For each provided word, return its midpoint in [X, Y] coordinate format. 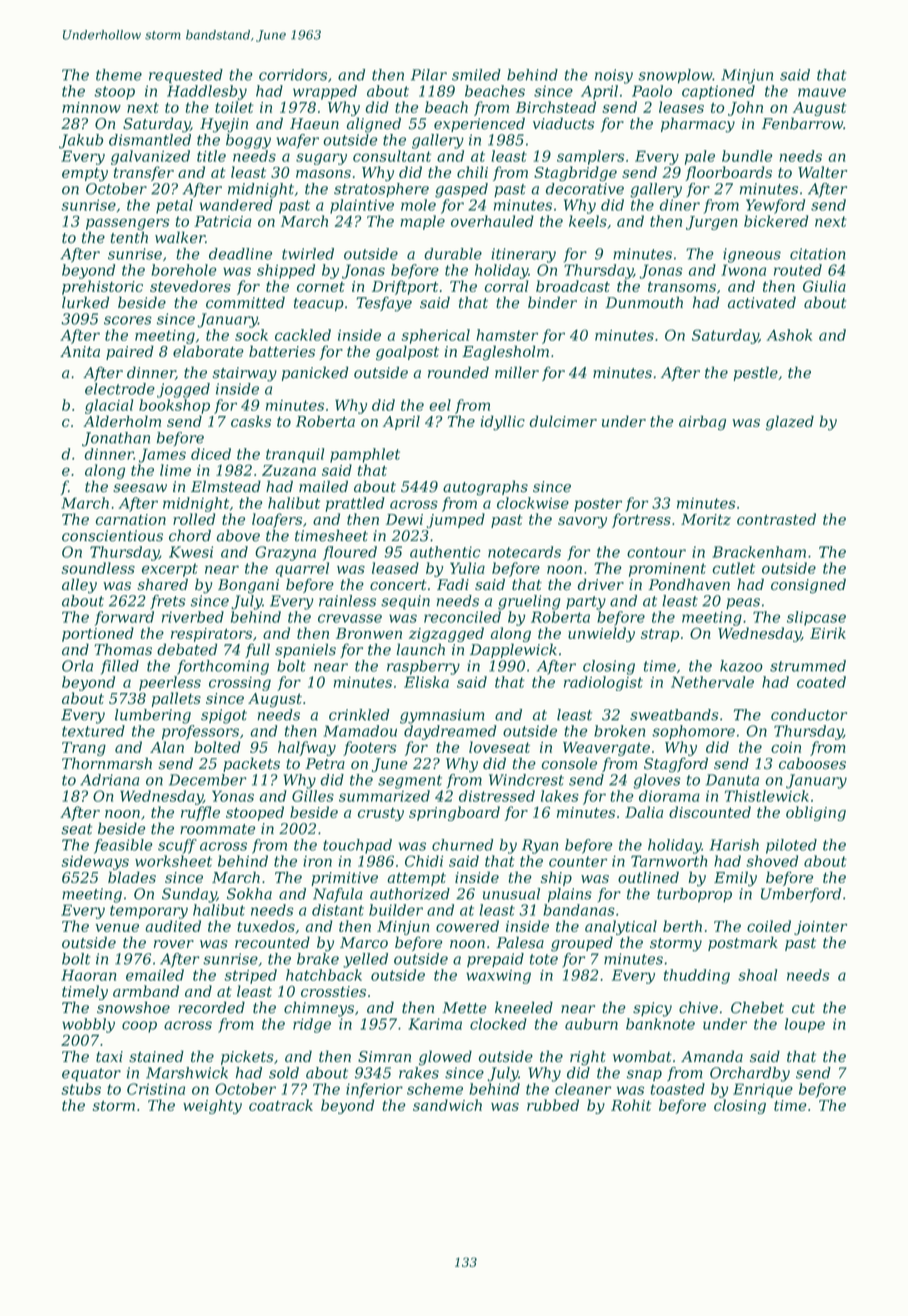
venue [117, 927]
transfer [144, 173]
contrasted [776, 519]
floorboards [728, 173]
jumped [456, 520]
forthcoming [223, 667]
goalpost [407, 353]
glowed [445, 1058]
